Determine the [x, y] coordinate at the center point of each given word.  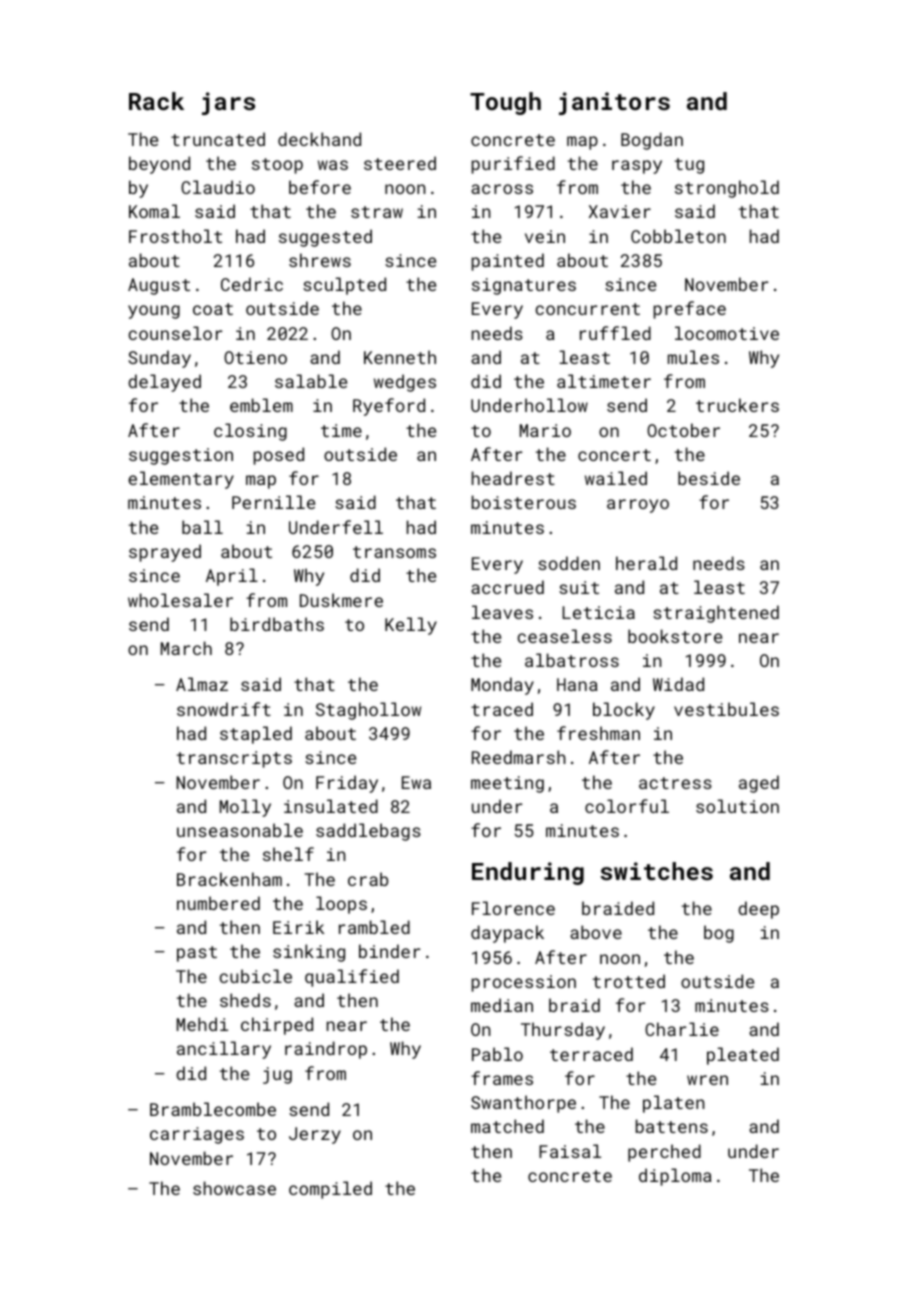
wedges [405, 383]
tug [689, 166]
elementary [181, 480]
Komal [154, 211]
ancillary [224, 1050]
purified [513, 165]
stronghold [727, 189]
